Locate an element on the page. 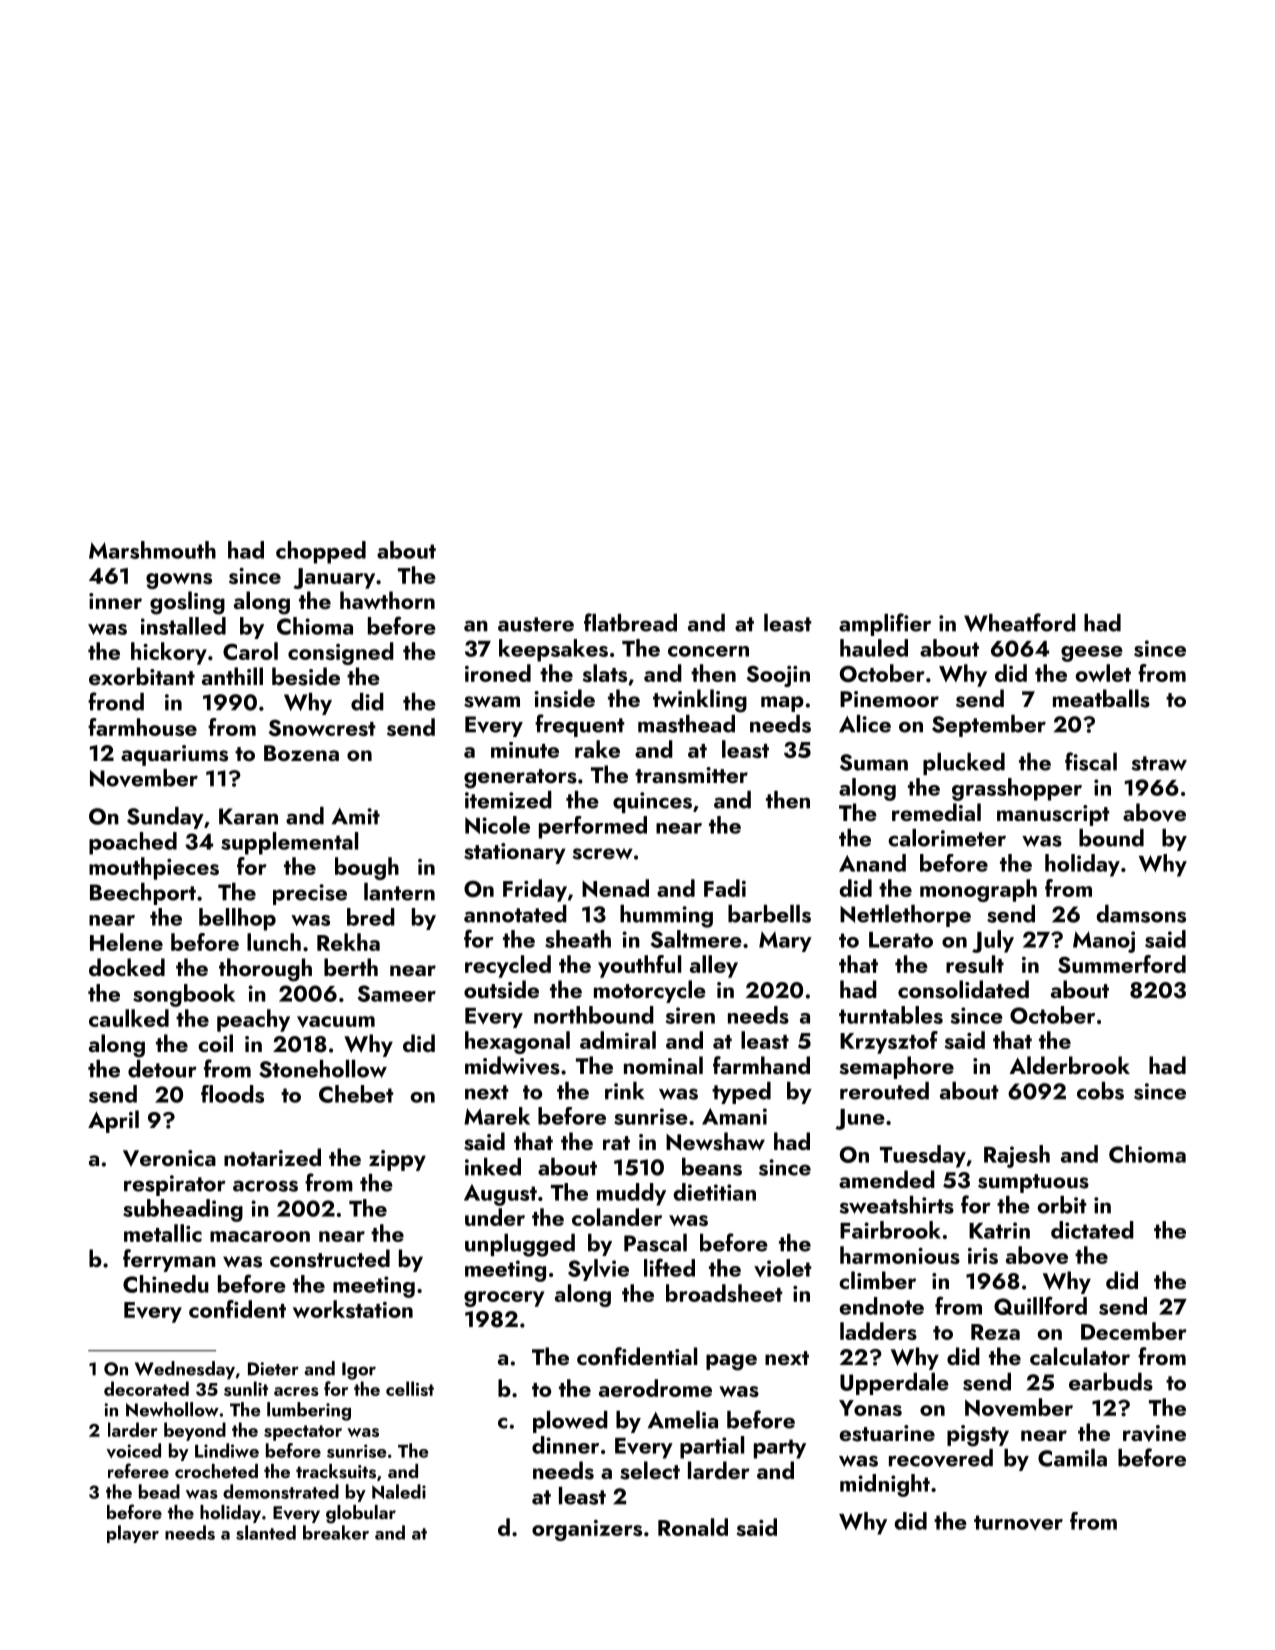 The image size is (1275, 1650). ferryman is located at coordinates (169, 1260).
